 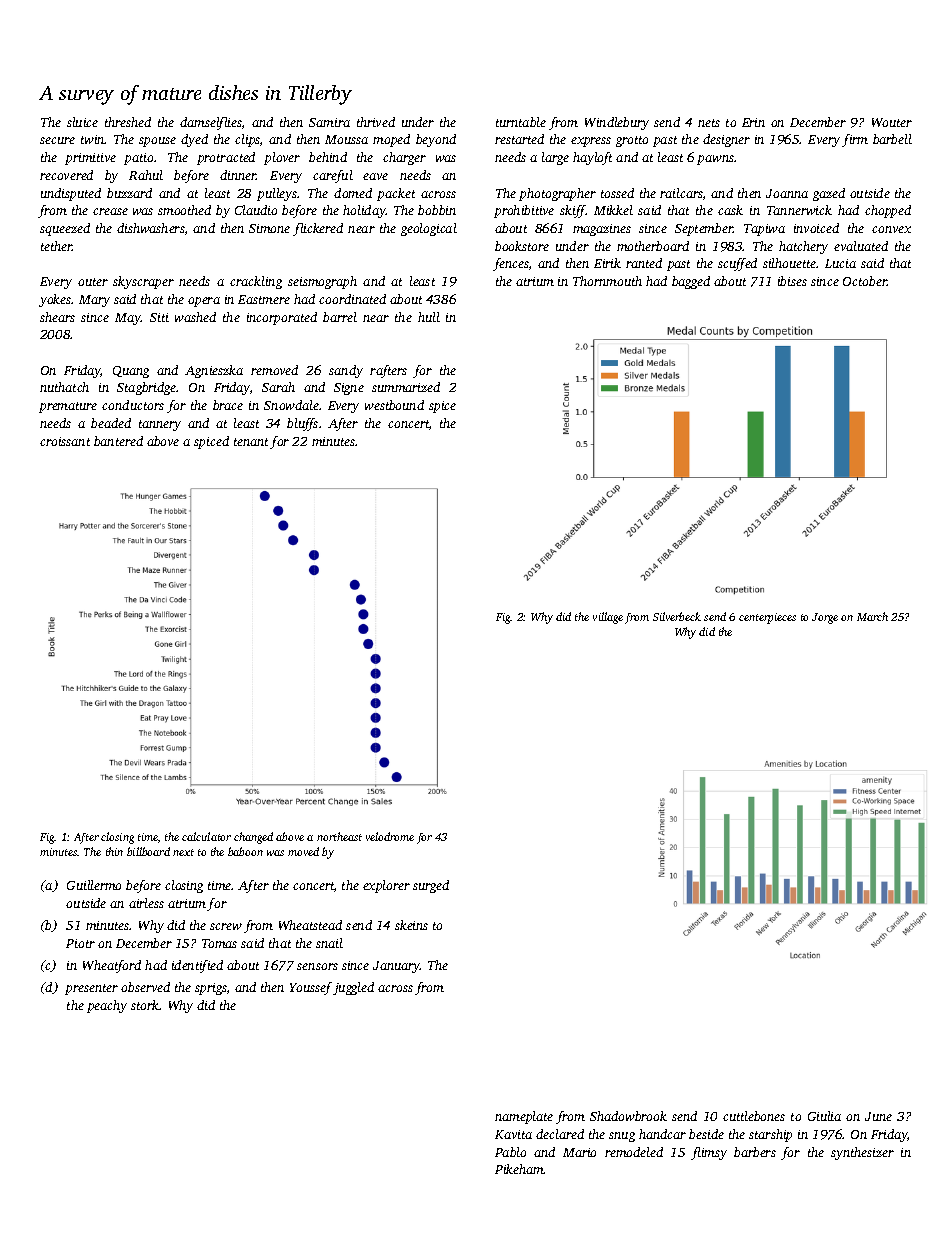 I want to click on stork, so click(x=145, y=1005).
